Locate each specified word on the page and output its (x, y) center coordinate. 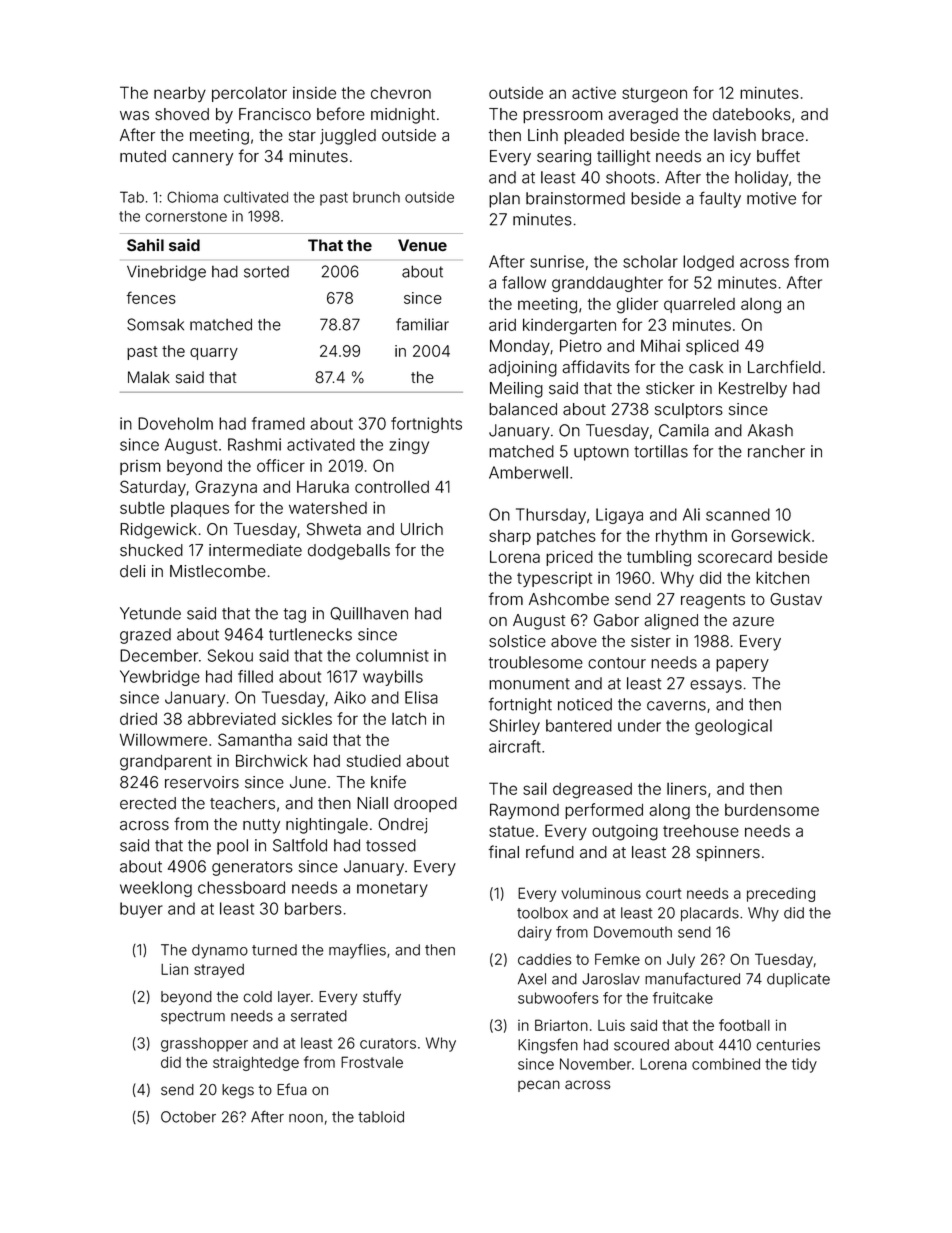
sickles (307, 718)
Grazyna (226, 488)
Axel (532, 979)
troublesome (536, 662)
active (594, 92)
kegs (238, 1091)
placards (710, 914)
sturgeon (654, 95)
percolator (249, 94)
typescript (554, 579)
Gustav (796, 599)
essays (716, 686)
